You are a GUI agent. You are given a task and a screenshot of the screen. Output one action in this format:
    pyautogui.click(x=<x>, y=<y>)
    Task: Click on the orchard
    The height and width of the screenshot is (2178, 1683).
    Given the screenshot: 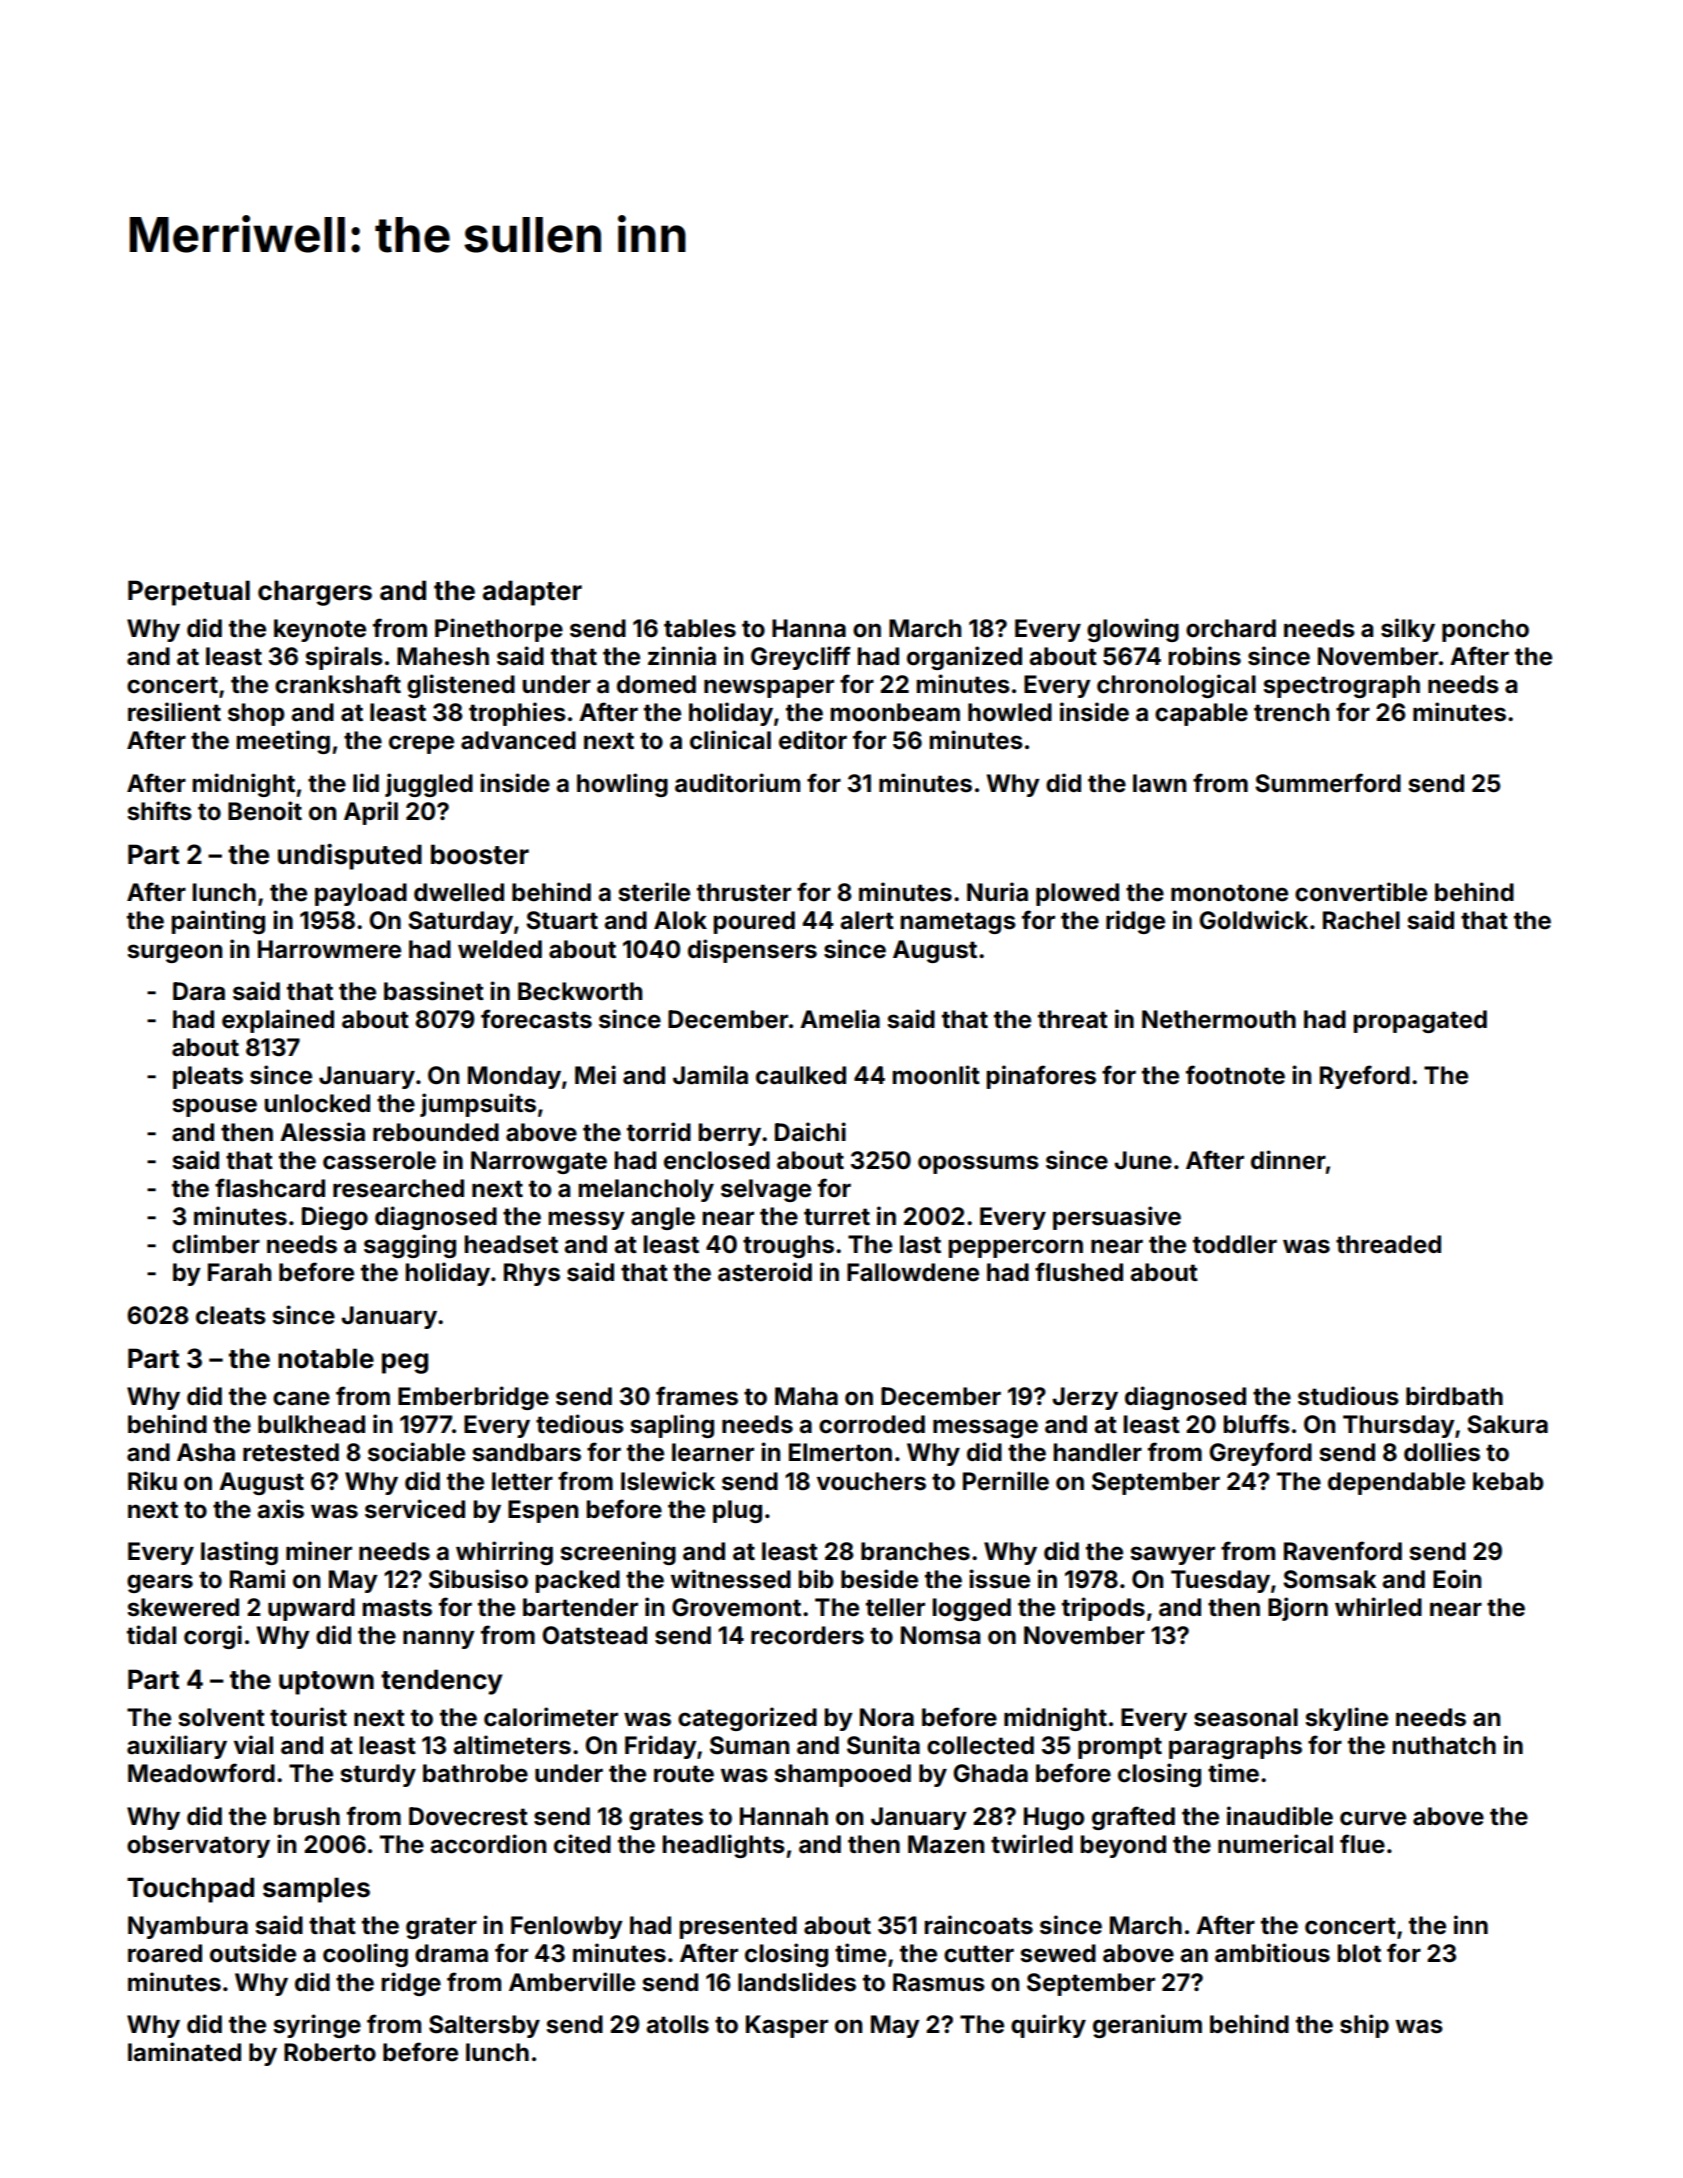 What is the action you would take?
    pyautogui.click(x=1231, y=628)
